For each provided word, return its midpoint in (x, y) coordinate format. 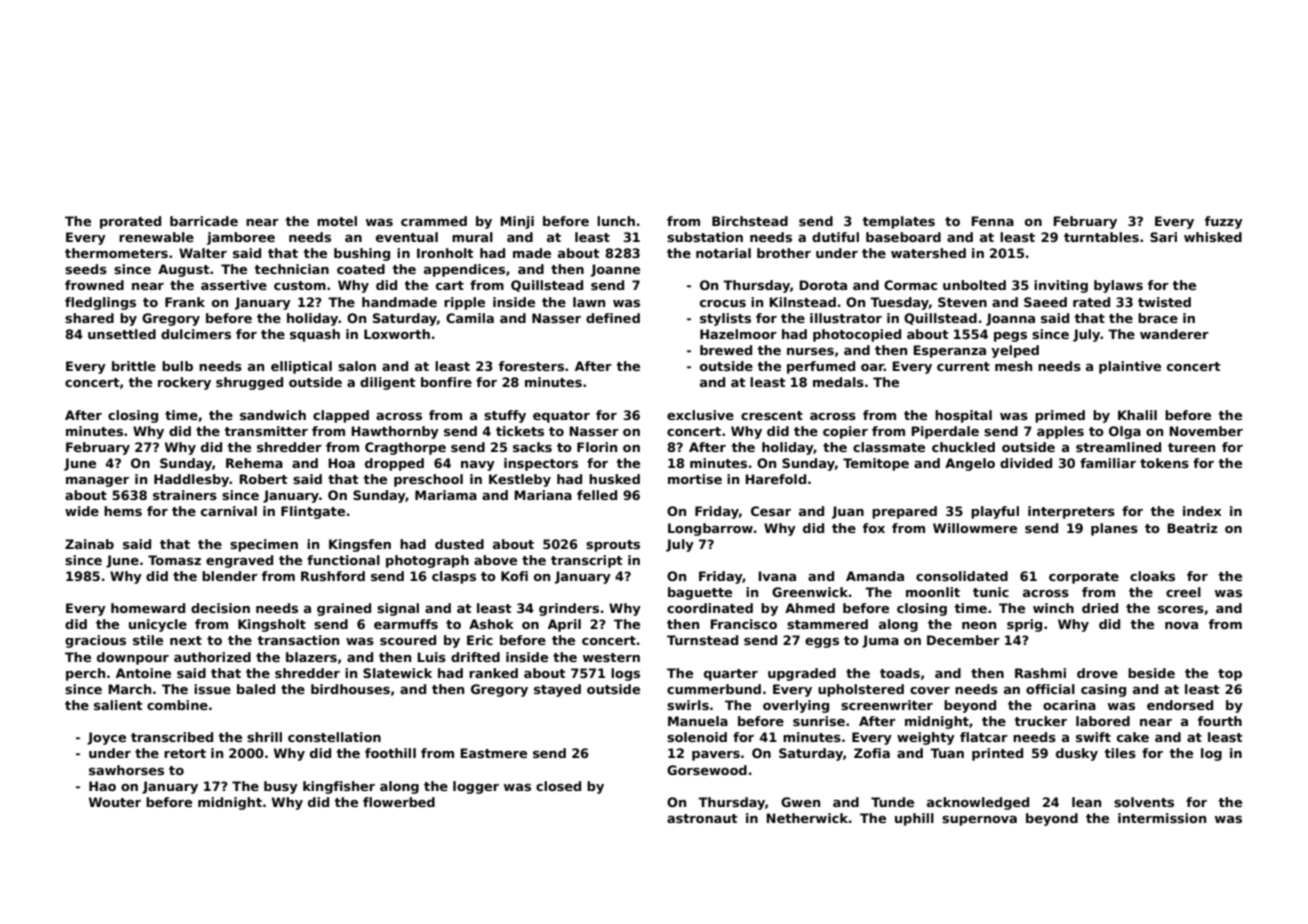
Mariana (543, 495)
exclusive (700, 415)
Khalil (1137, 415)
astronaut (702, 818)
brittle (134, 366)
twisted (1164, 302)
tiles (1120, 753)
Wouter (115, 802)
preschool (428, 480)
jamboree (241, 238)
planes (1114, 529)
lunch (616, 221)
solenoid (697, 737)
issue (212, 689)
